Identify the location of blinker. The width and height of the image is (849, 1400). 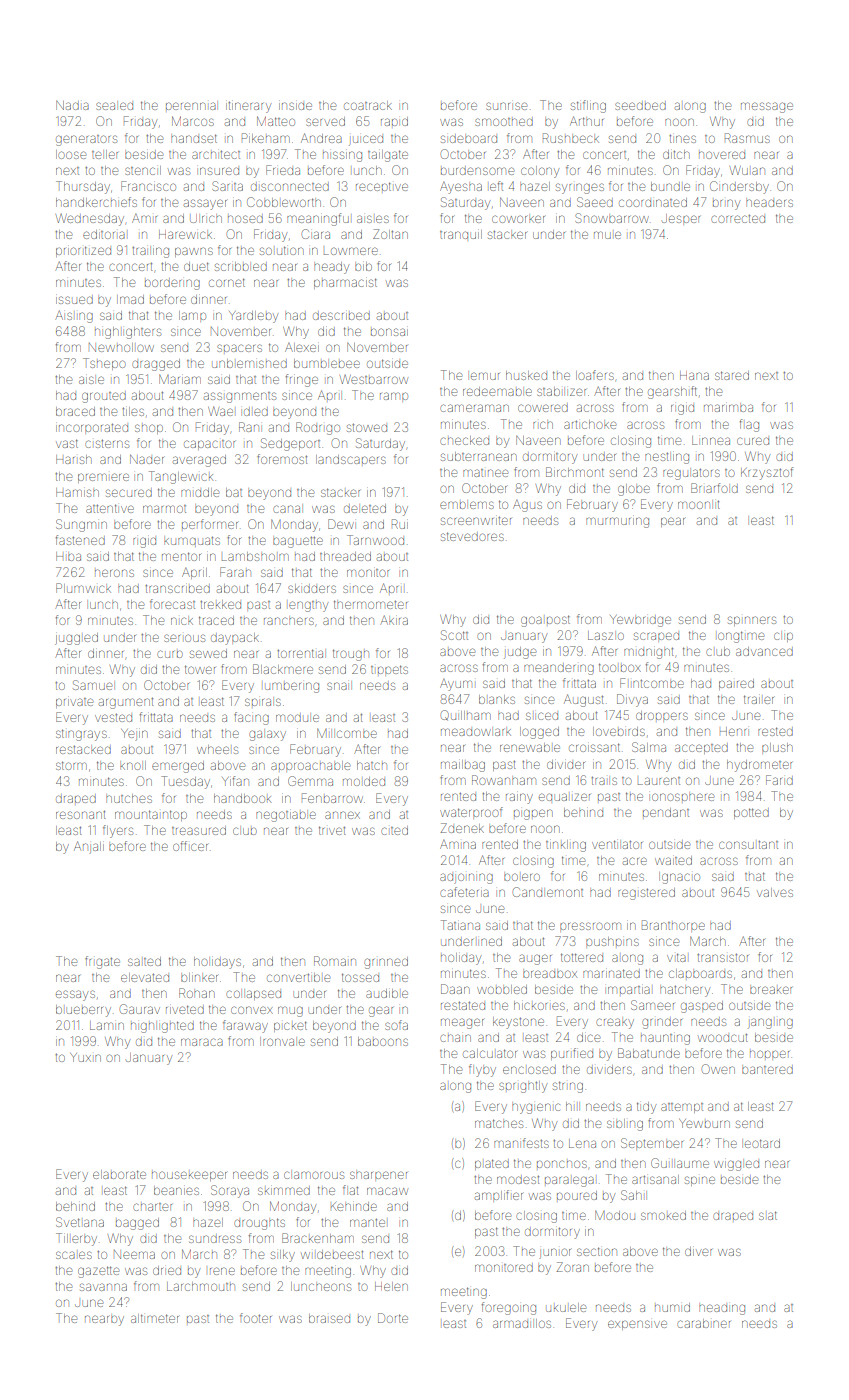
(199, 977).
